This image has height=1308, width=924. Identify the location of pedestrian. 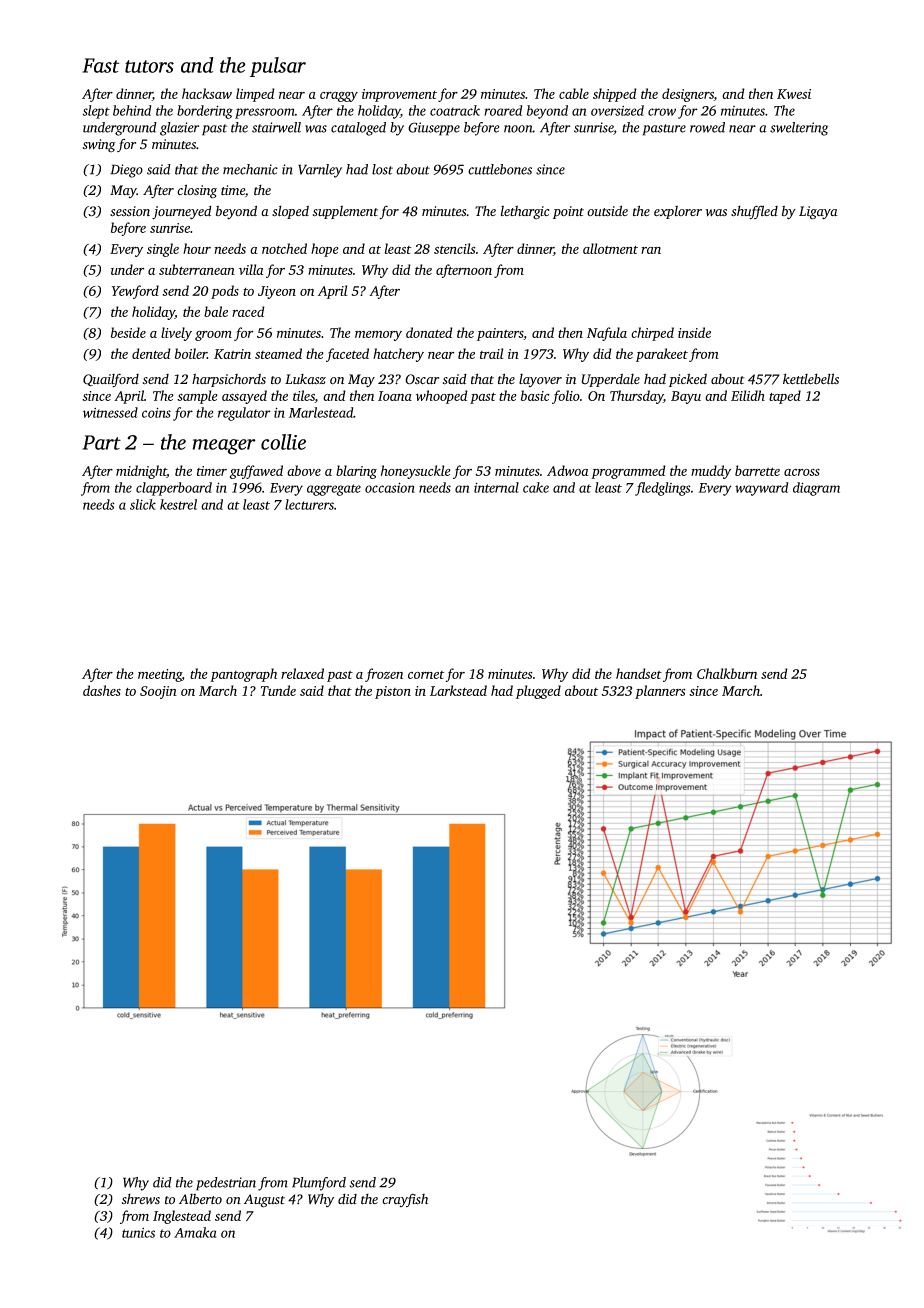
(226, 1184).
